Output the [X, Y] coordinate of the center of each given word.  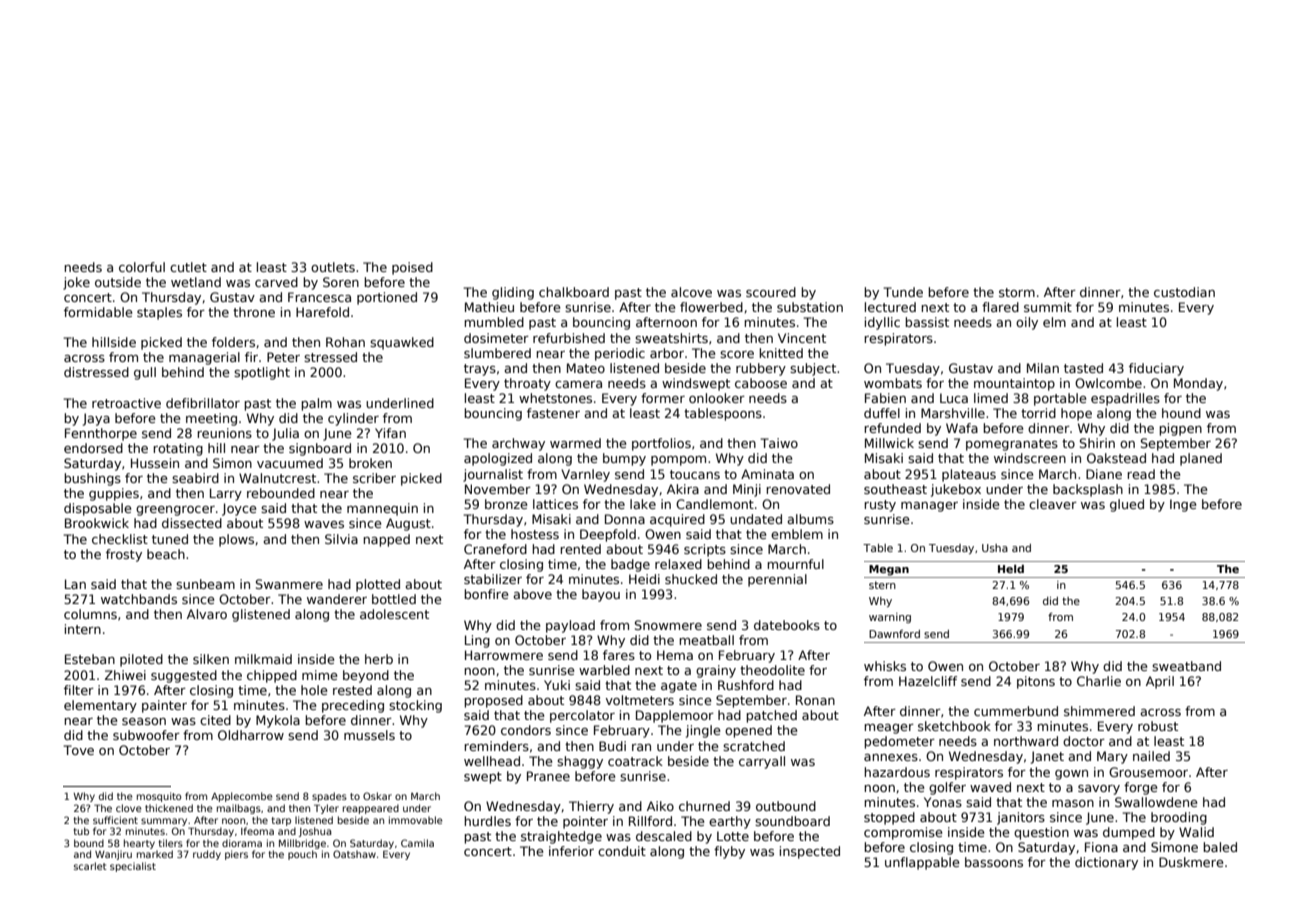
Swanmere [289, 584]
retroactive [126, 403]
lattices [555, 504]
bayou [601, 595]
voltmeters [640, 700]
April [1160, 682]
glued [1127, 505]
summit [1048, 307]
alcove [691, 292]
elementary [100, 706]
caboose [761, 383]
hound [1181, 413]
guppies [114, 494]
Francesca [319, 297]
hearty [139, 844]
